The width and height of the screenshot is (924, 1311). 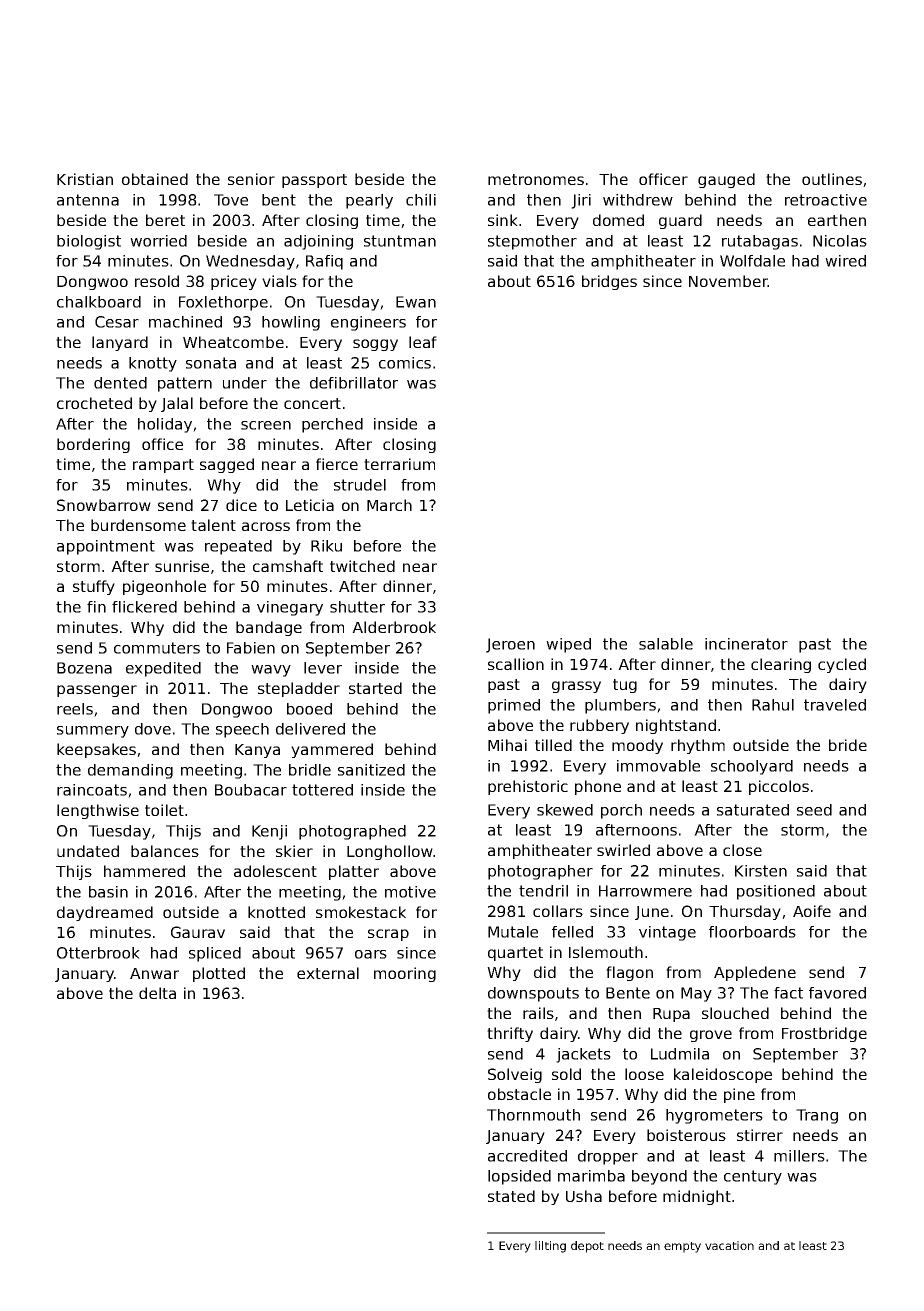 What do you see at coordinates (507, 745) in the screenshot?
I see `Mihai` at bounding box center [507, 745].
